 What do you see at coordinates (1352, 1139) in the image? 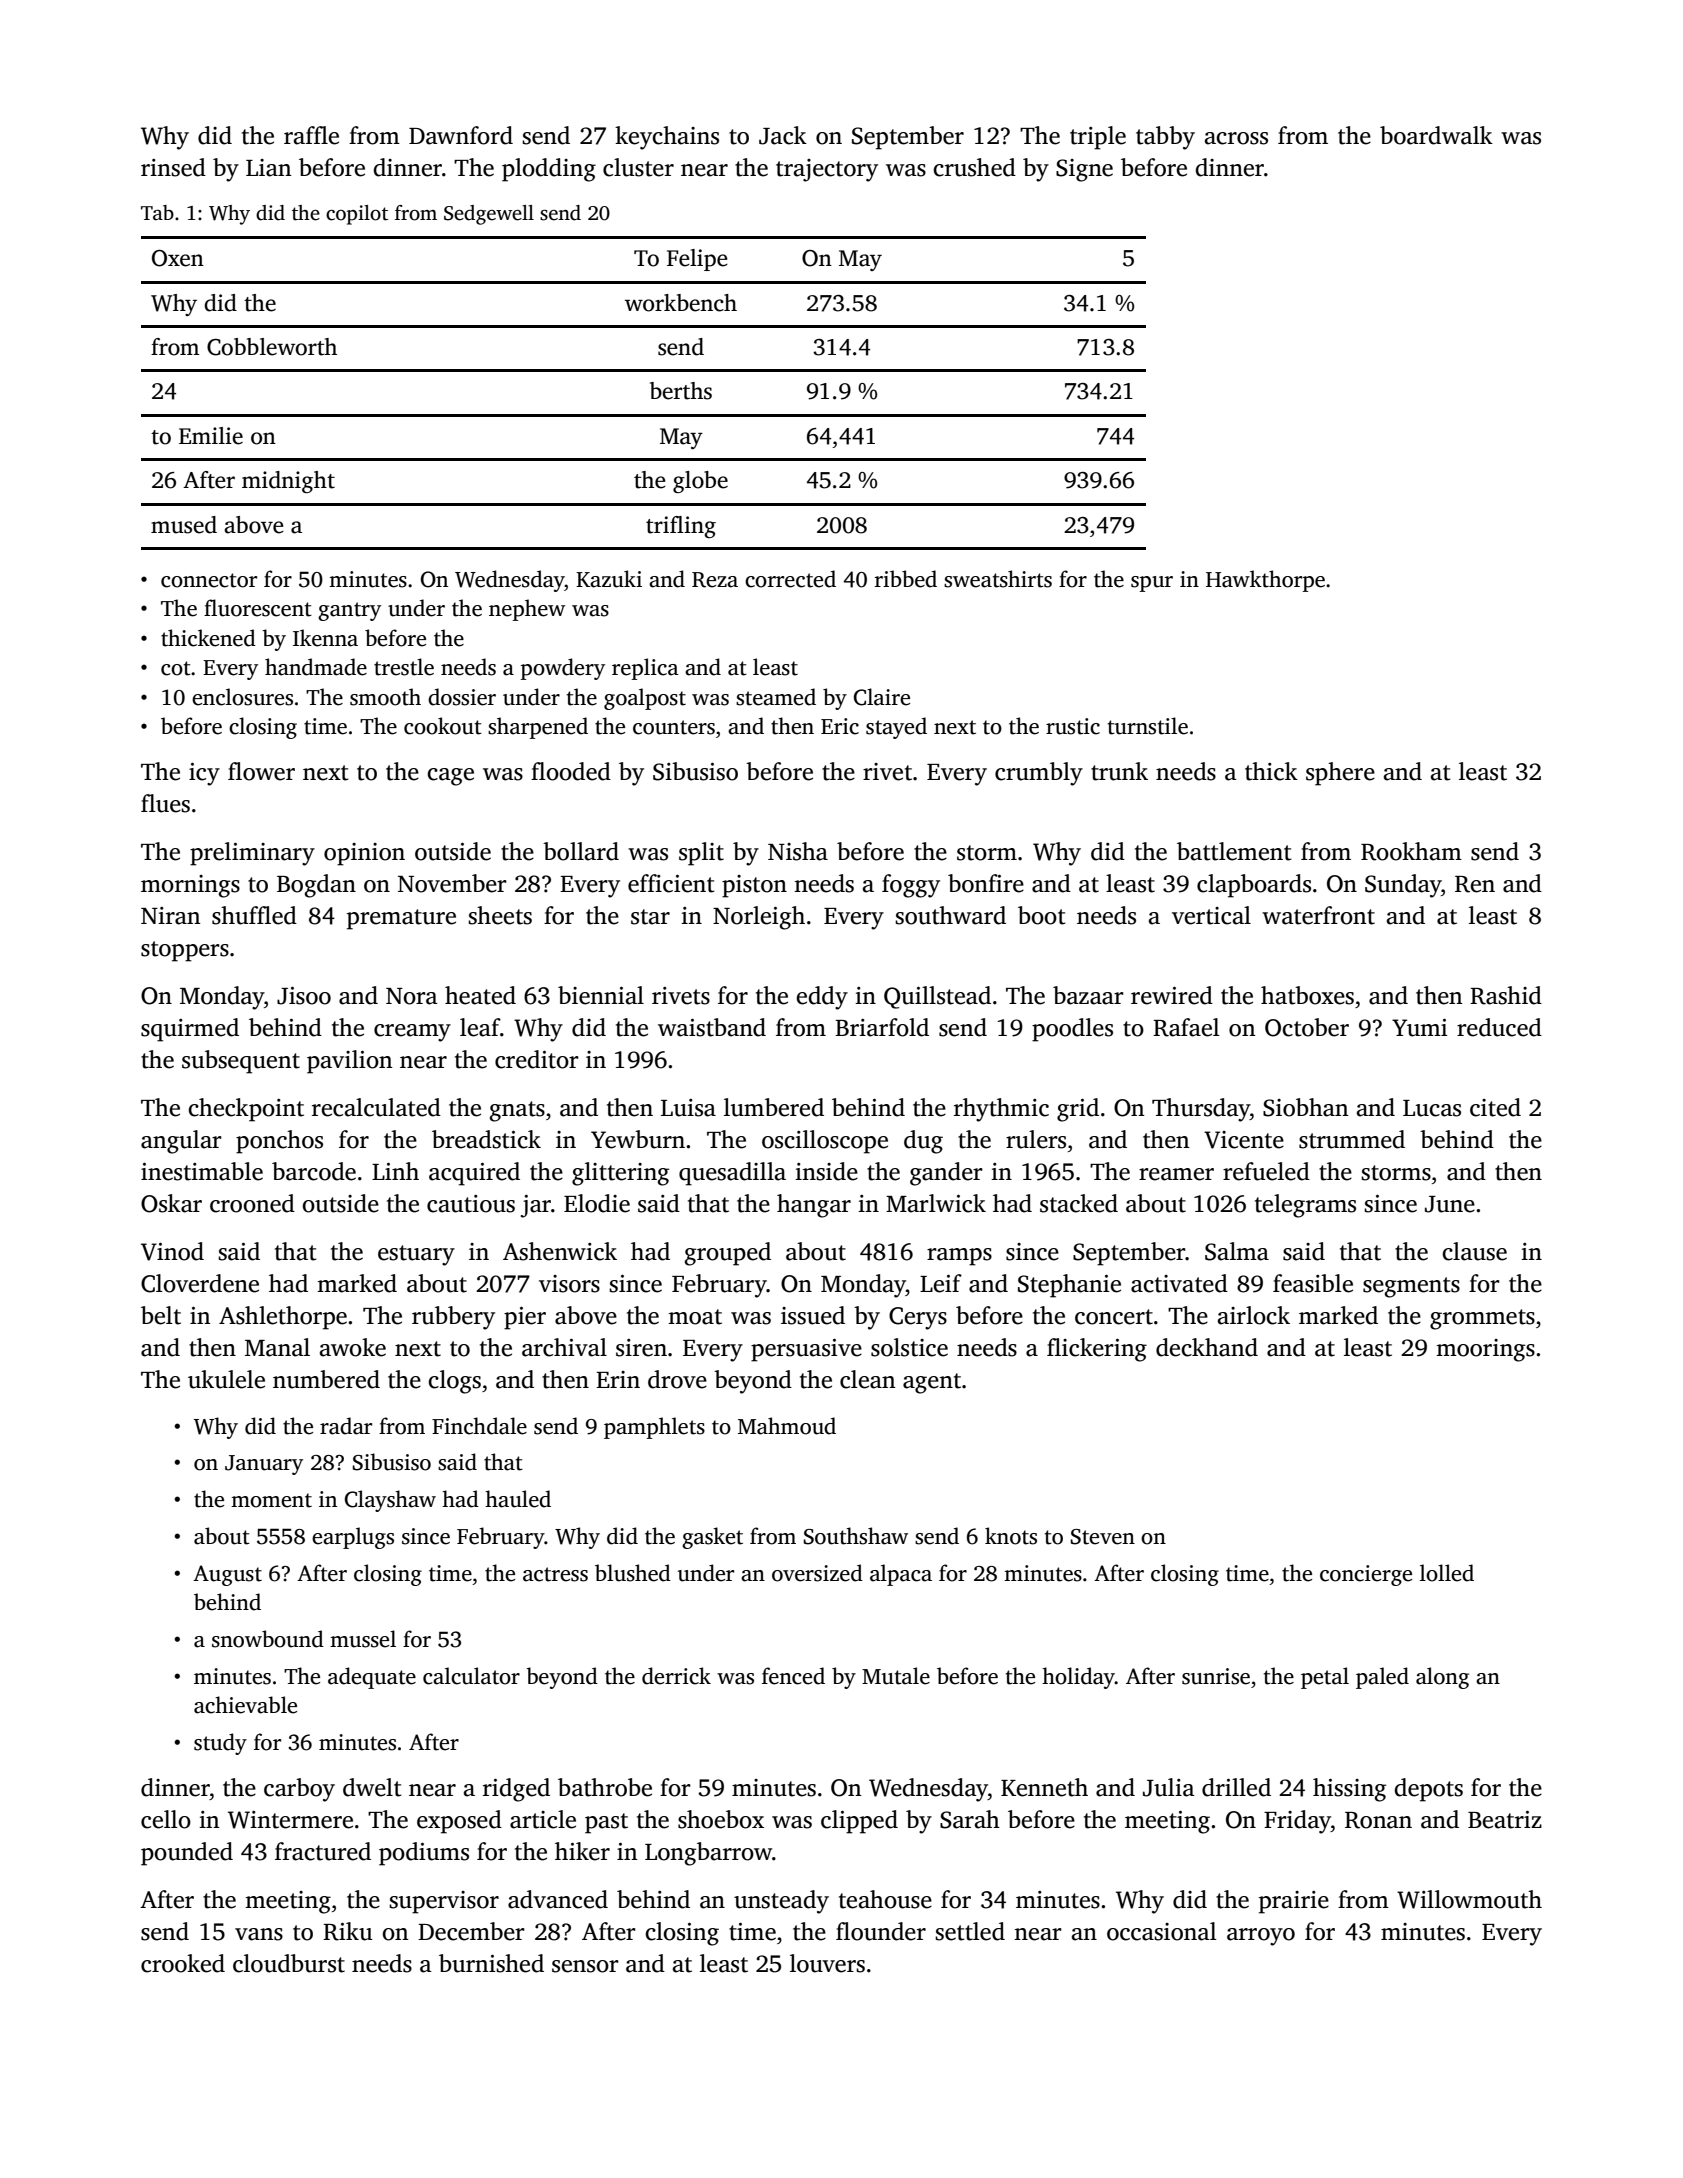
I see `strummed` at bounding box center [1352, 1139].
